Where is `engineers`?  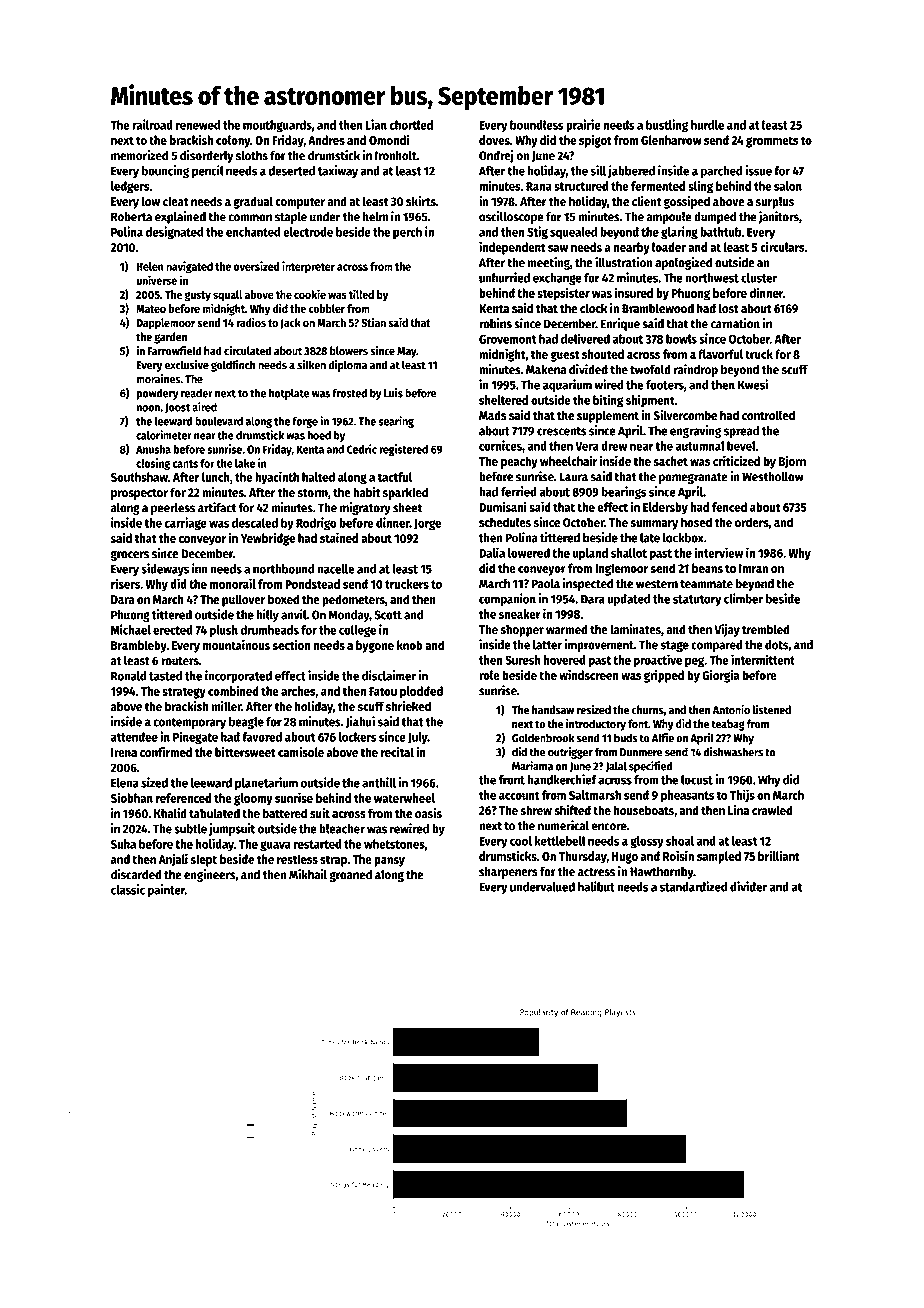
engineers is located at coordinates (210, 875).
